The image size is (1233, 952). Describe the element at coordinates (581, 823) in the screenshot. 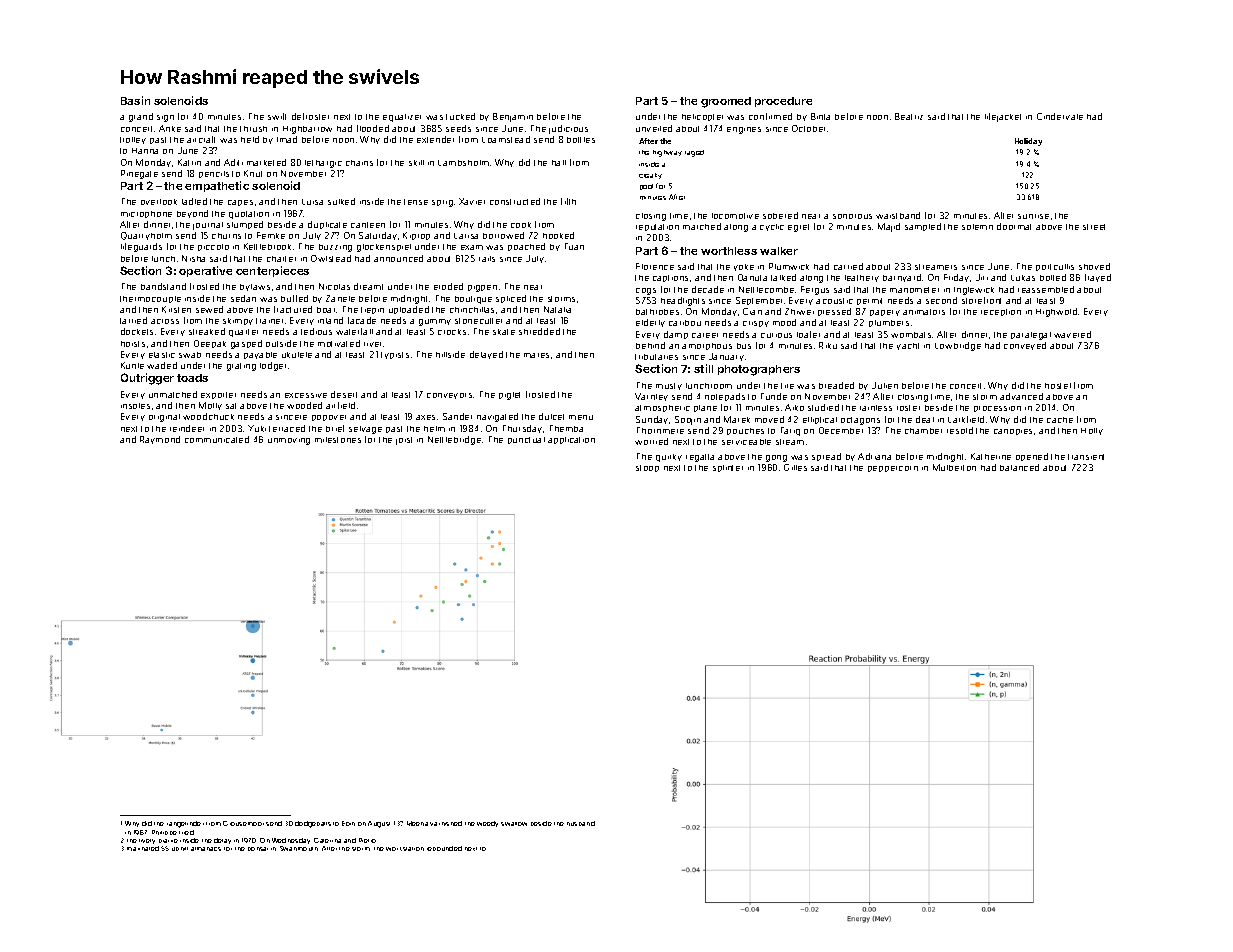

I see `husband` at that location.
